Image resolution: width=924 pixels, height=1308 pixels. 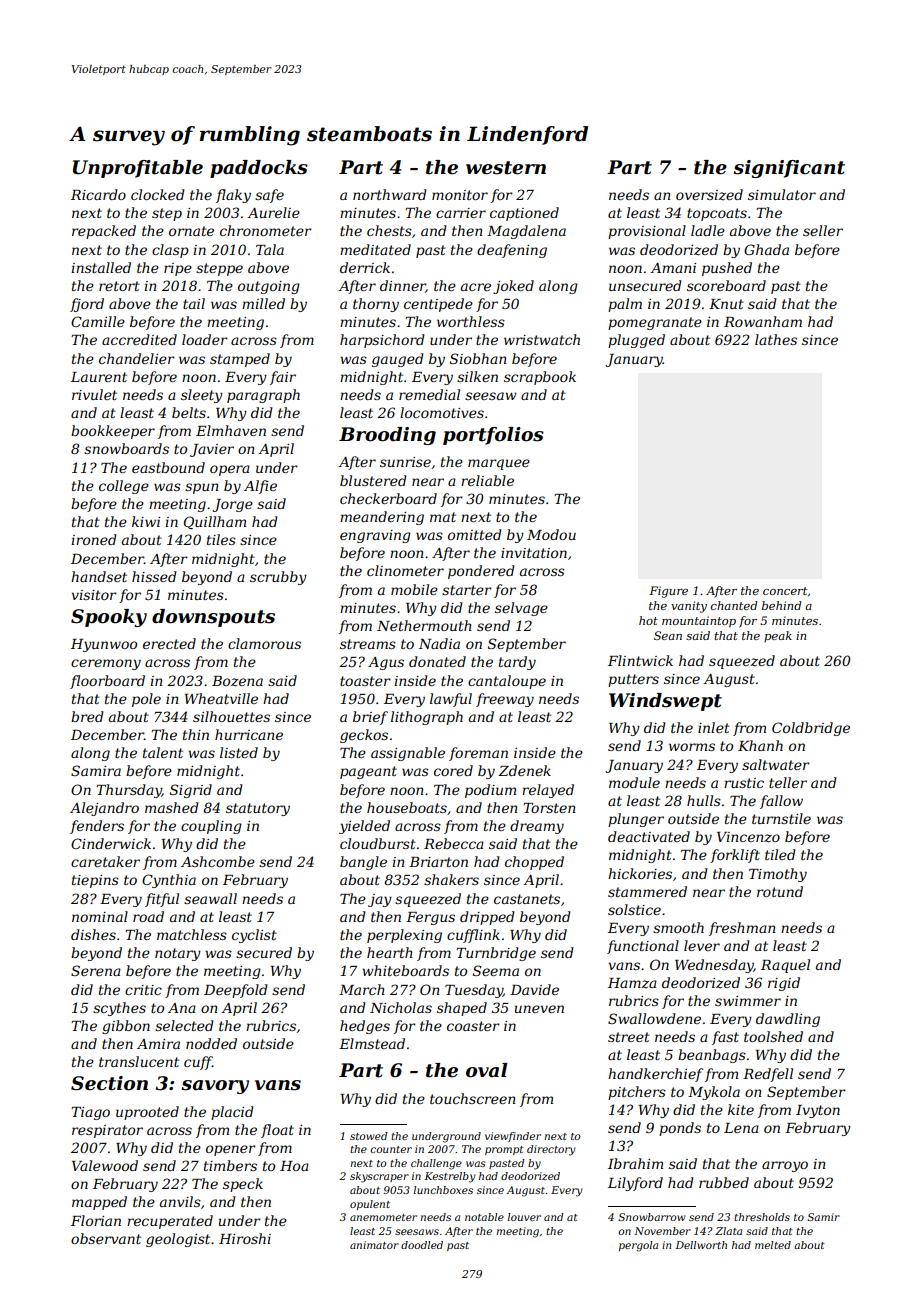 What do you see at coordinates (487, 480) in the screenshot?
I see `reliable` at bounding box center [487, 480].
